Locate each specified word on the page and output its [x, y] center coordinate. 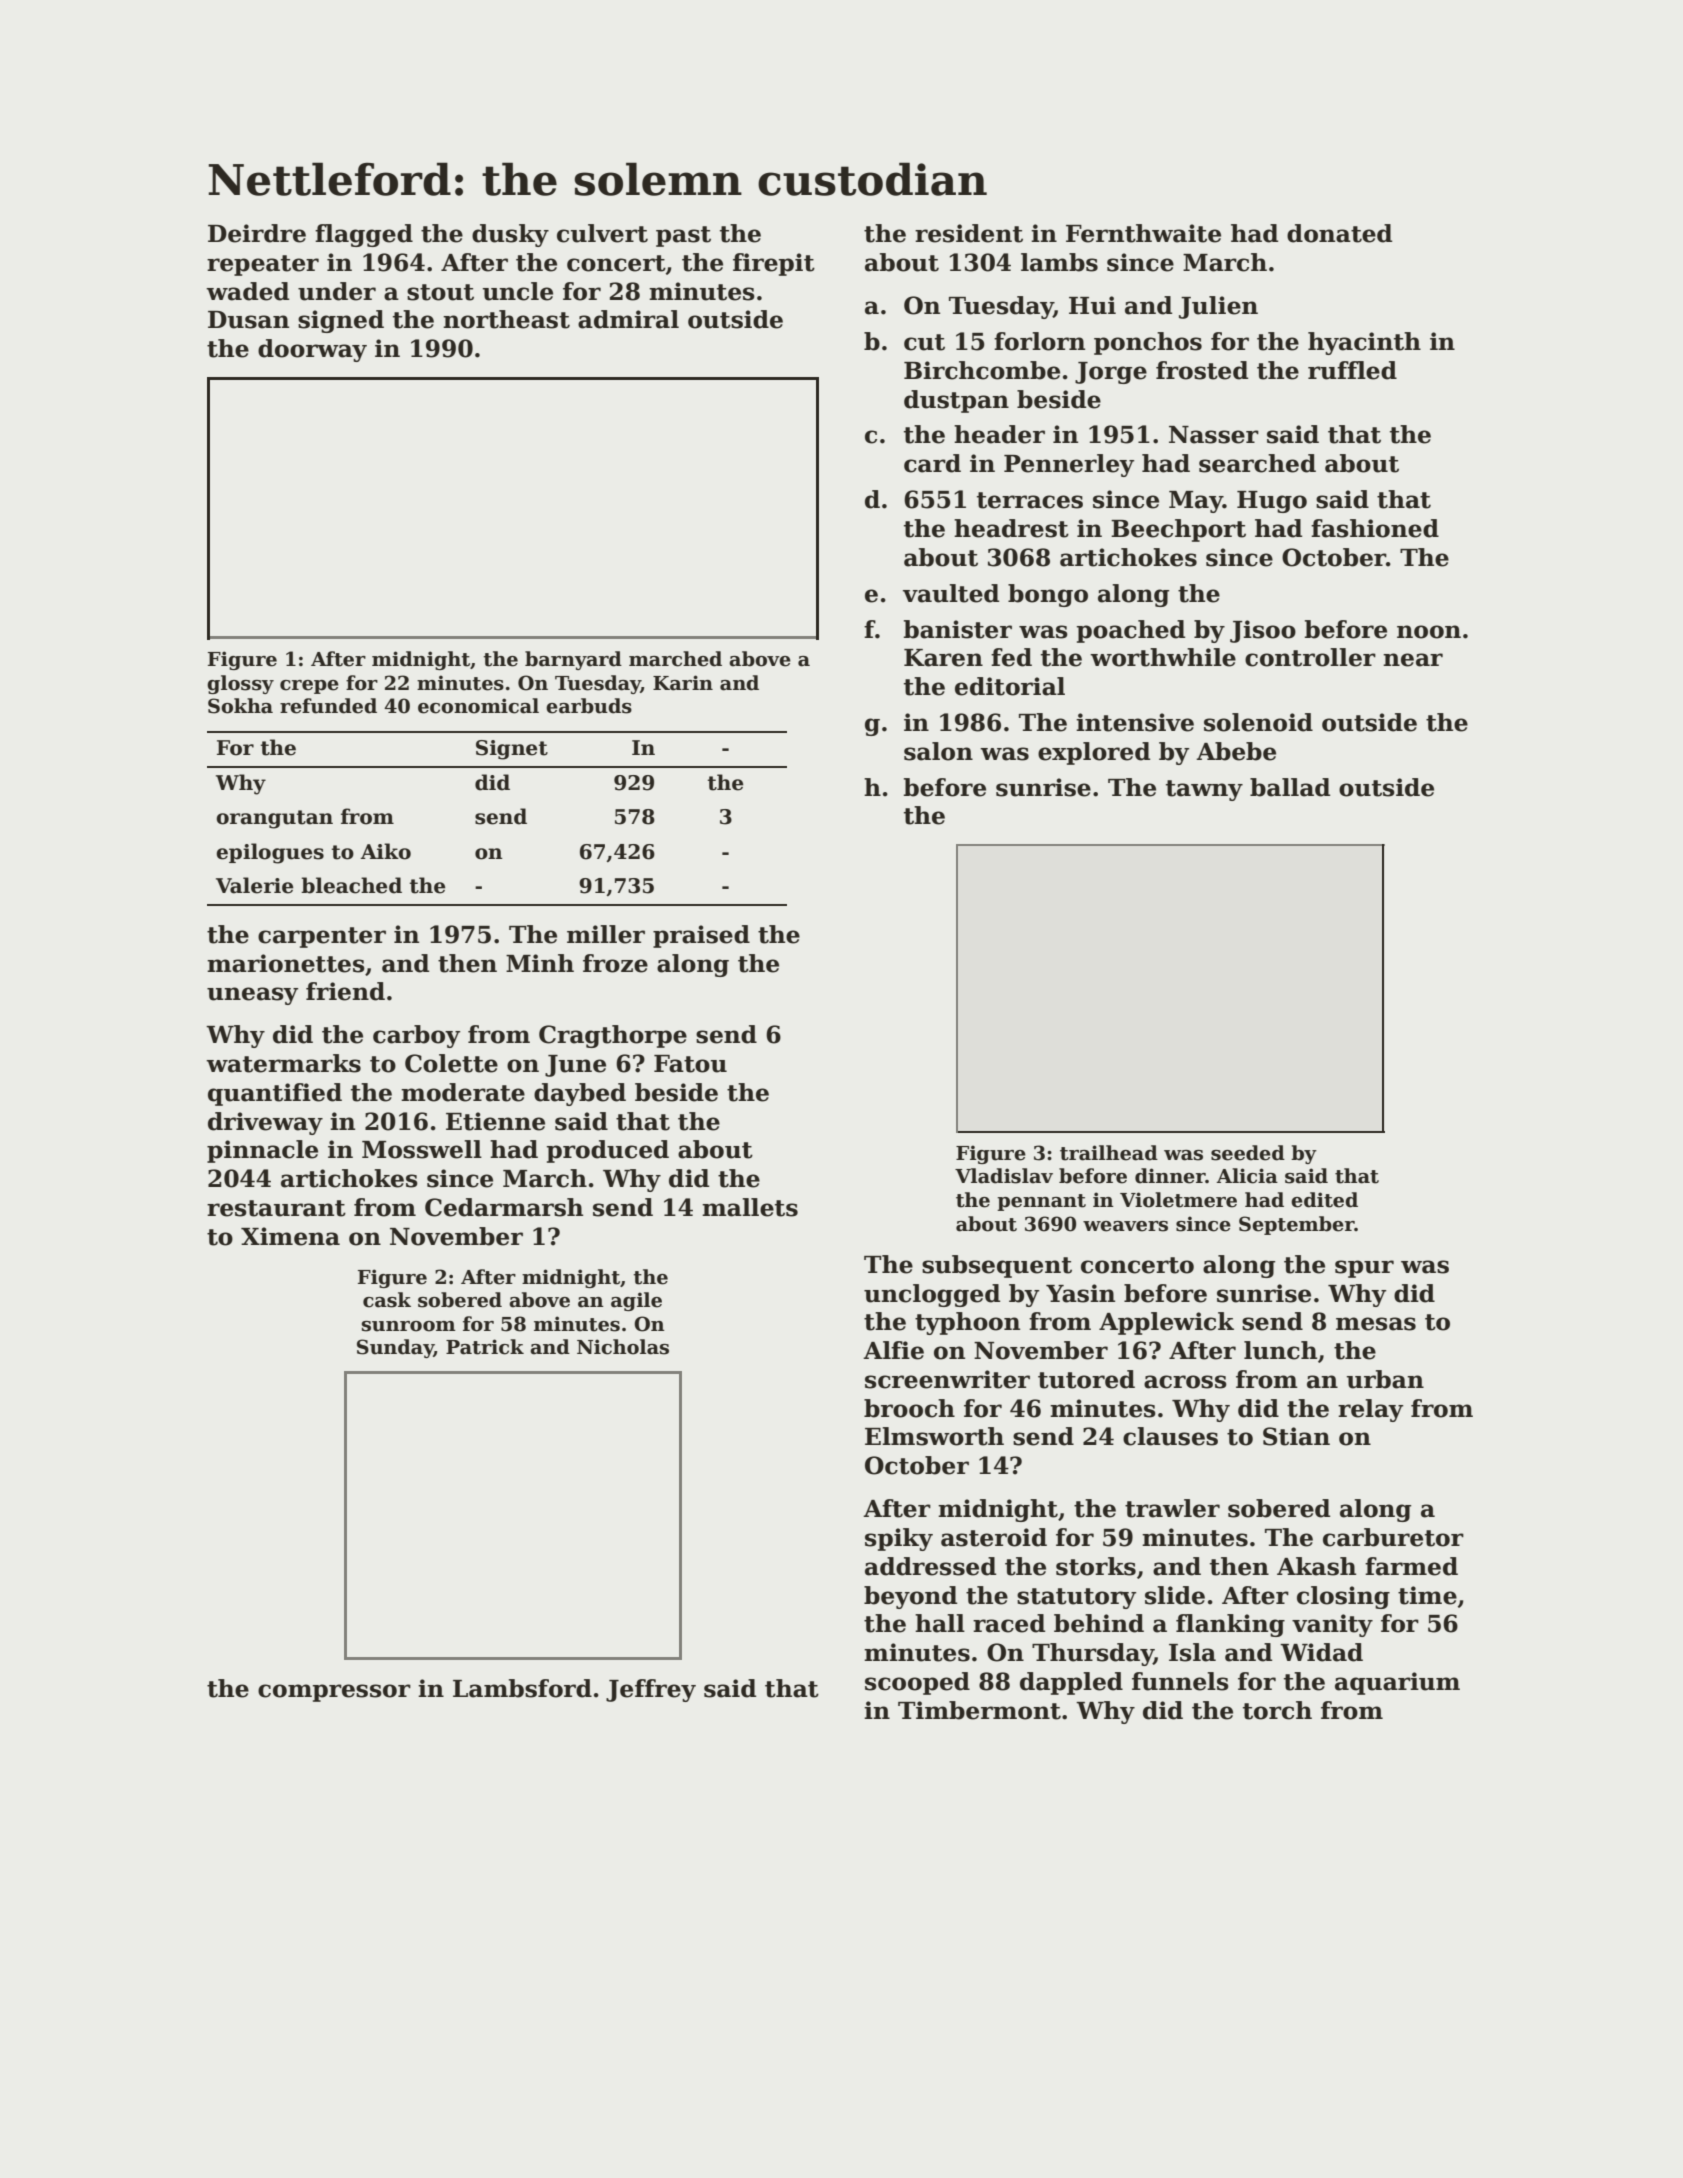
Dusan [248, 320]
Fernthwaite [1143, 233]
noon [1429, 632]
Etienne [495, 1121]
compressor [334, 1693]
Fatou [690, 1064]
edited [1324, 1200]
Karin [683, 683]
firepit [774, 264]
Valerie [254, 885]
